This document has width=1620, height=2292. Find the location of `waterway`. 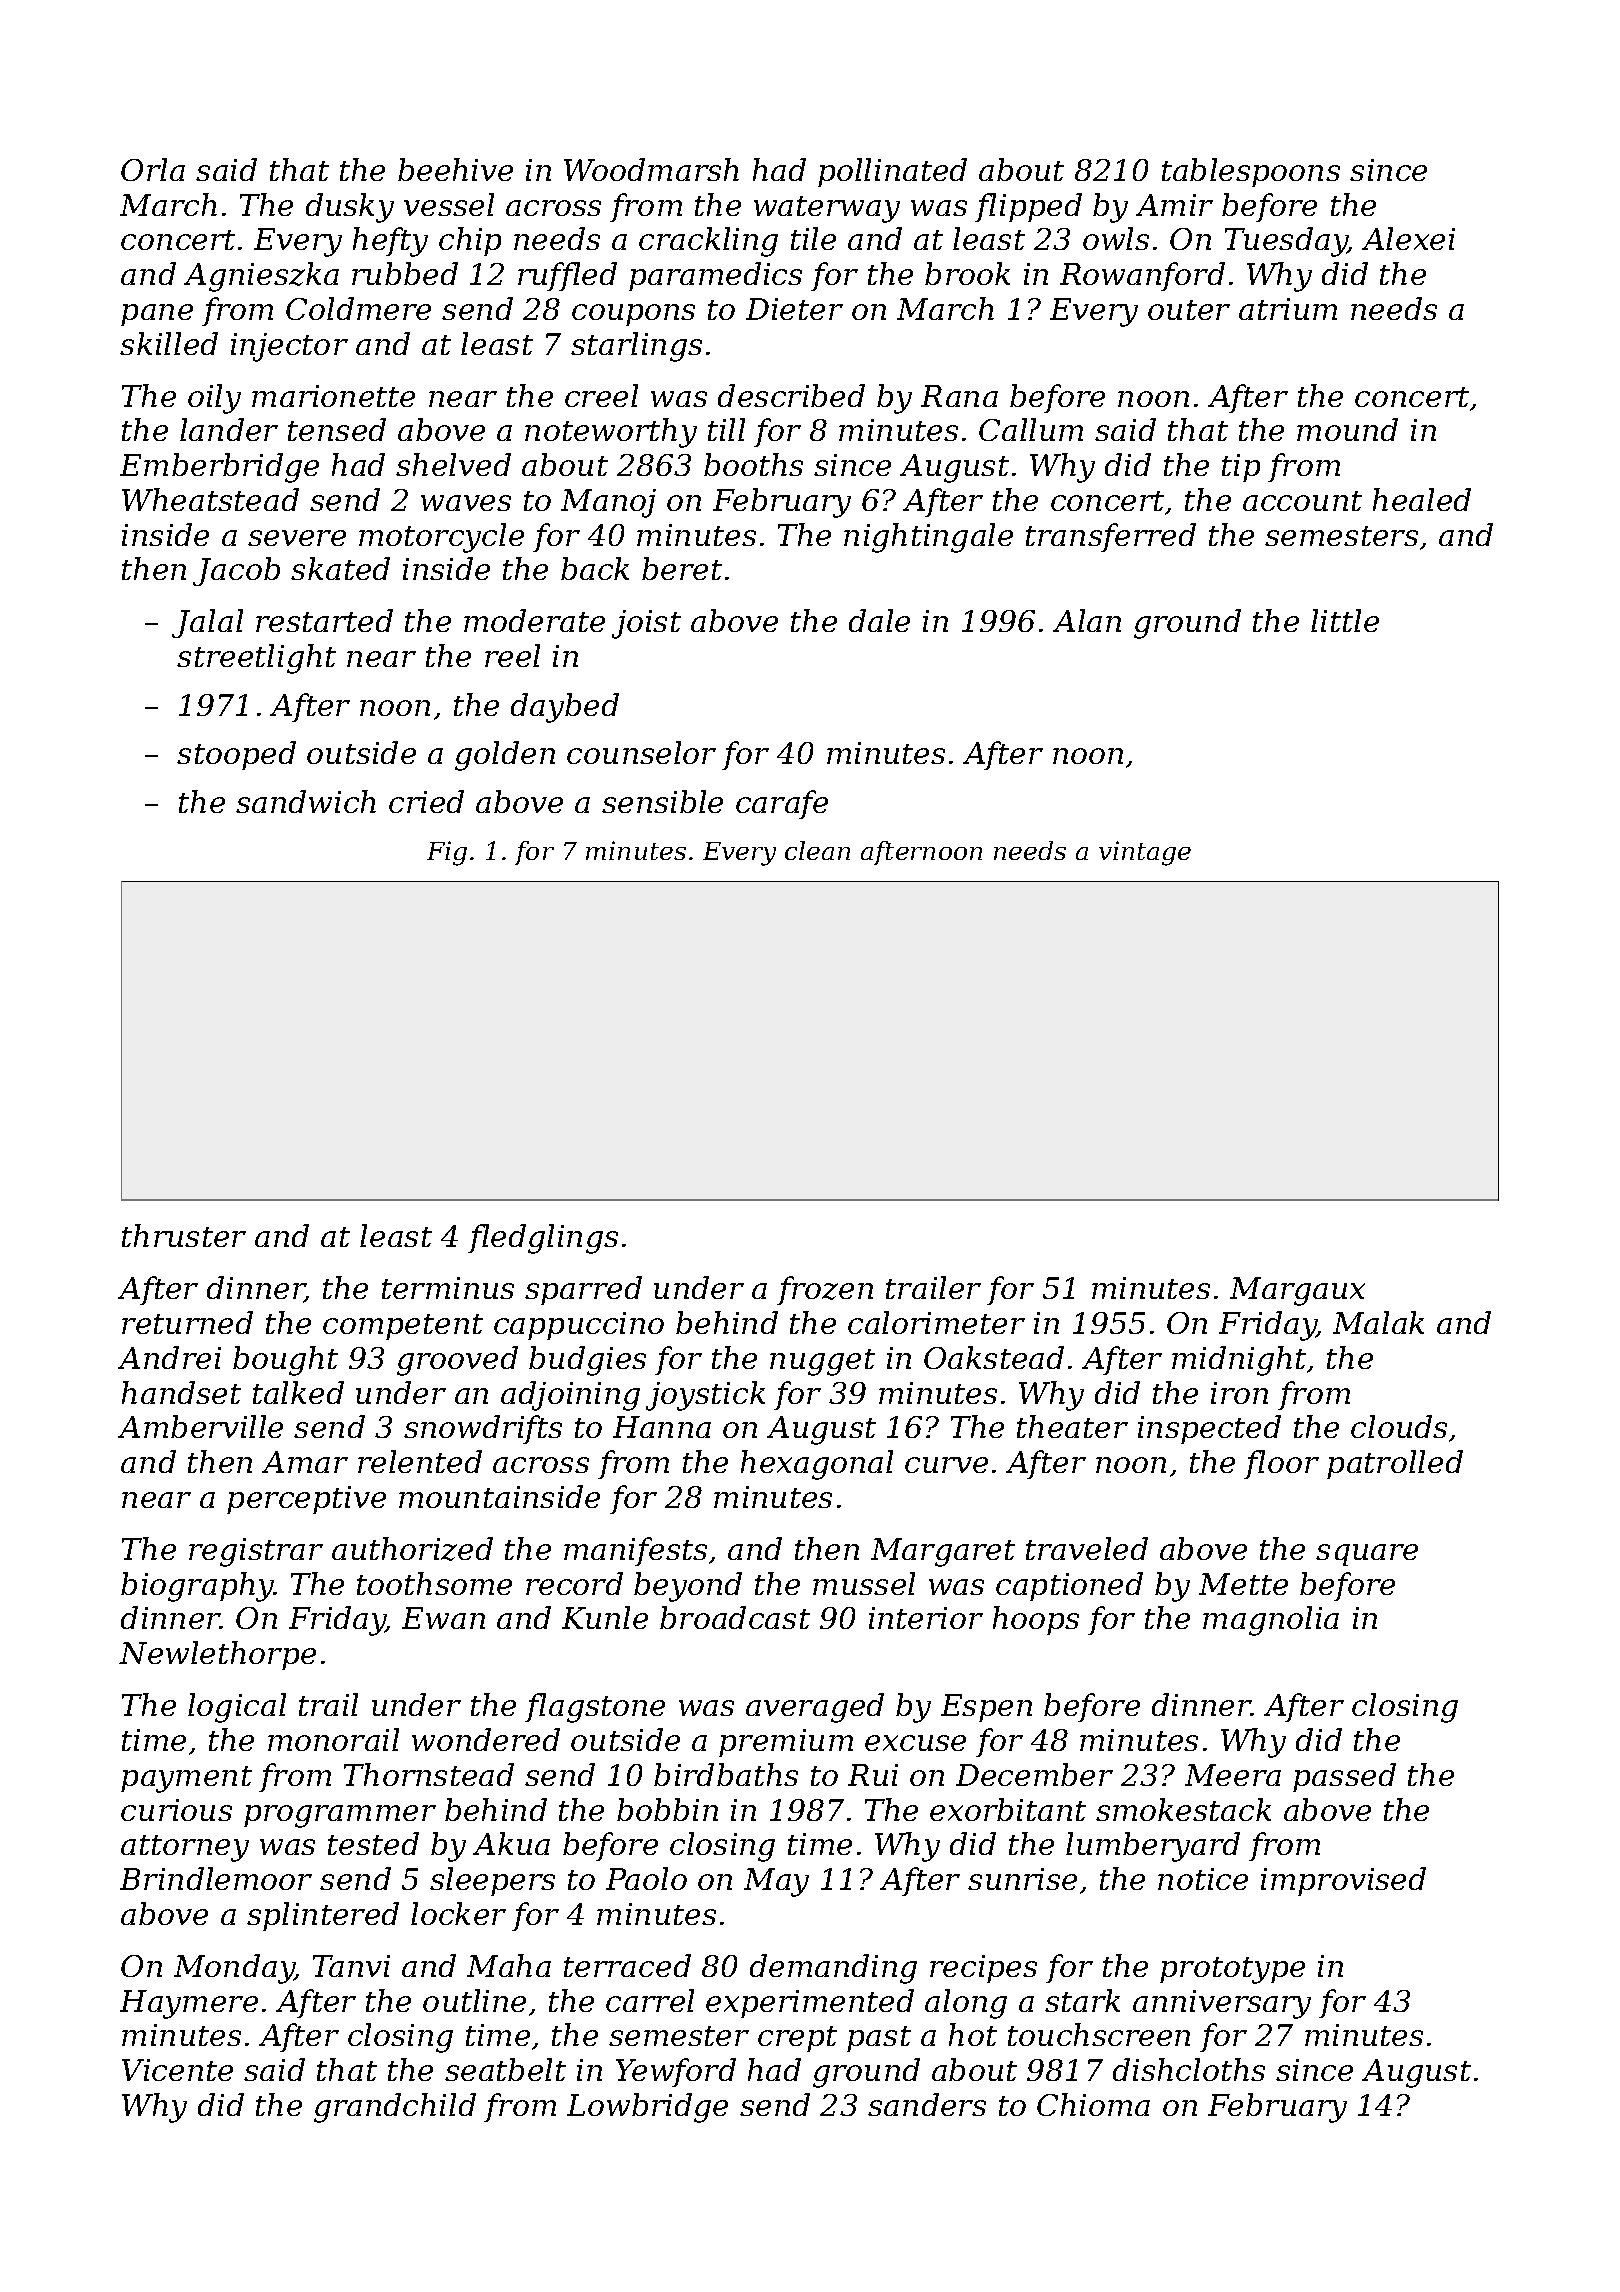

waterway is located at coordinates (827, 209).
